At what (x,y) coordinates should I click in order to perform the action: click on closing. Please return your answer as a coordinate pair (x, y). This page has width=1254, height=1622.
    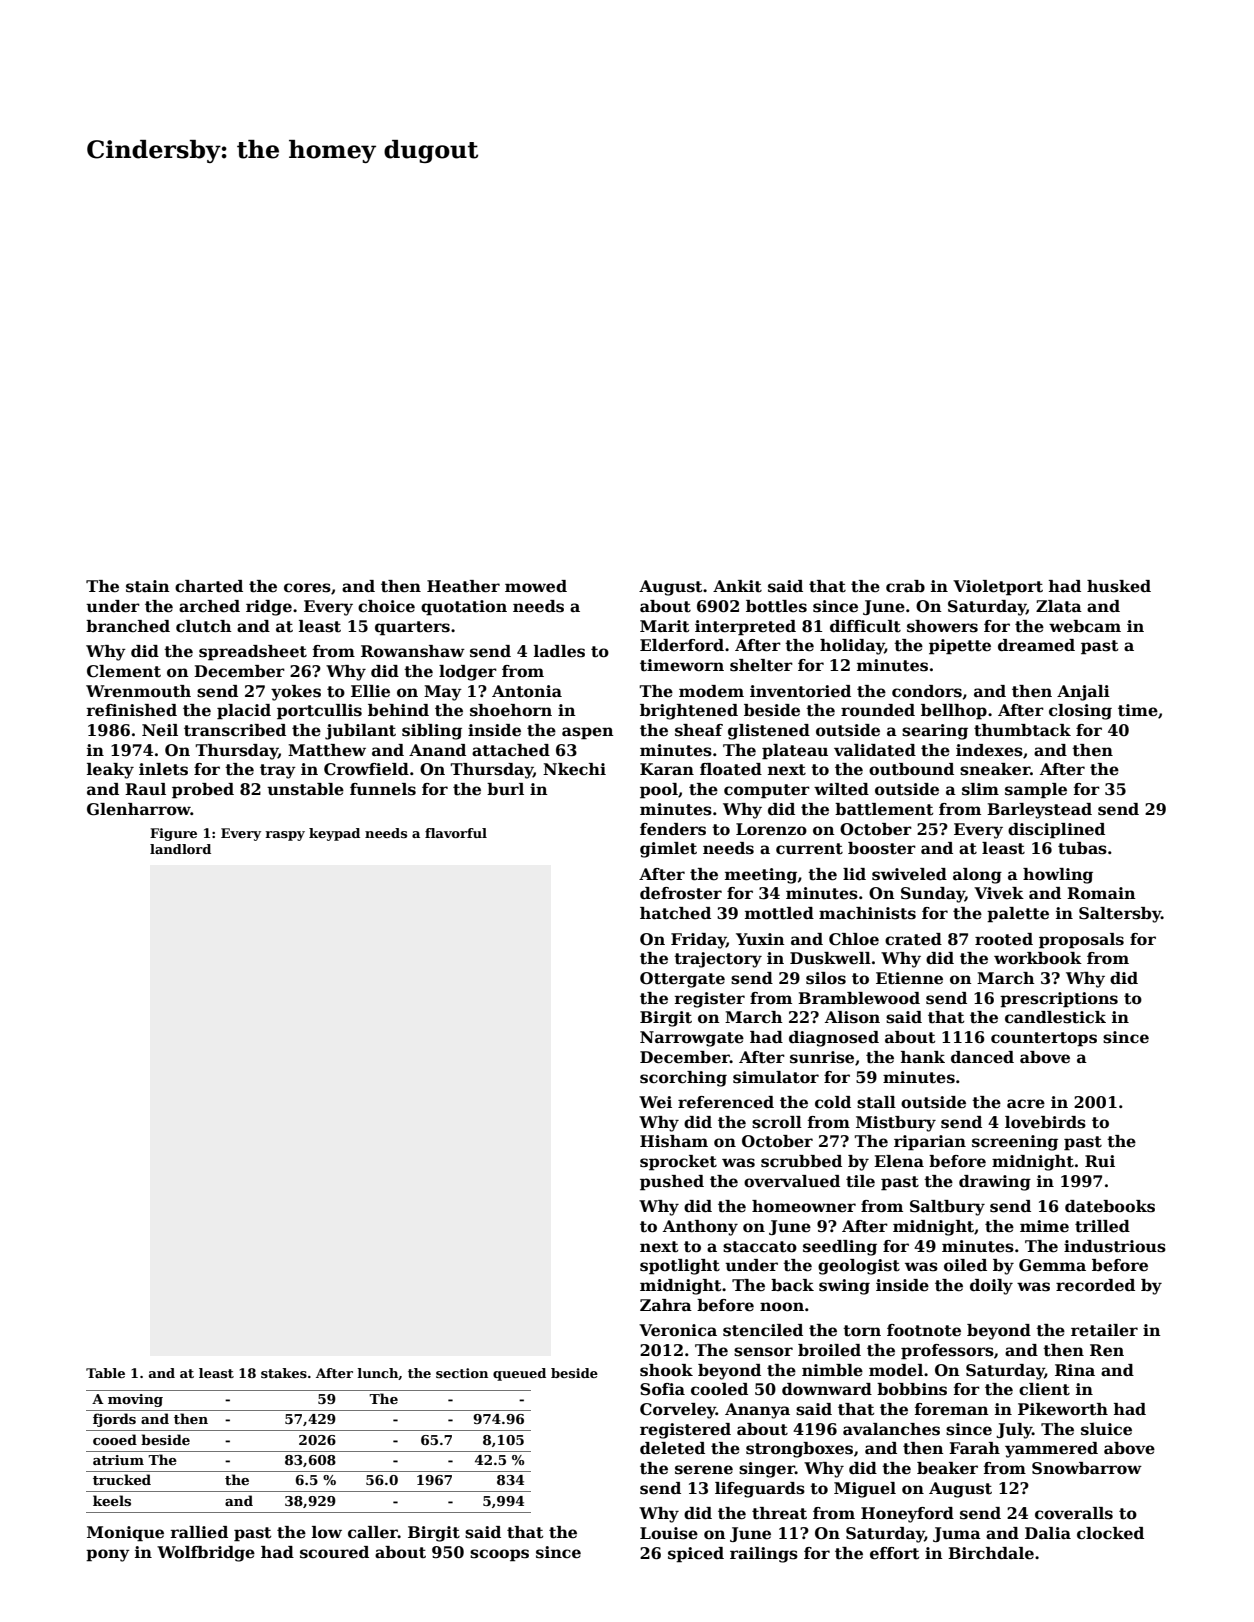
    Looking at the image, I should click on (1080, 712).
